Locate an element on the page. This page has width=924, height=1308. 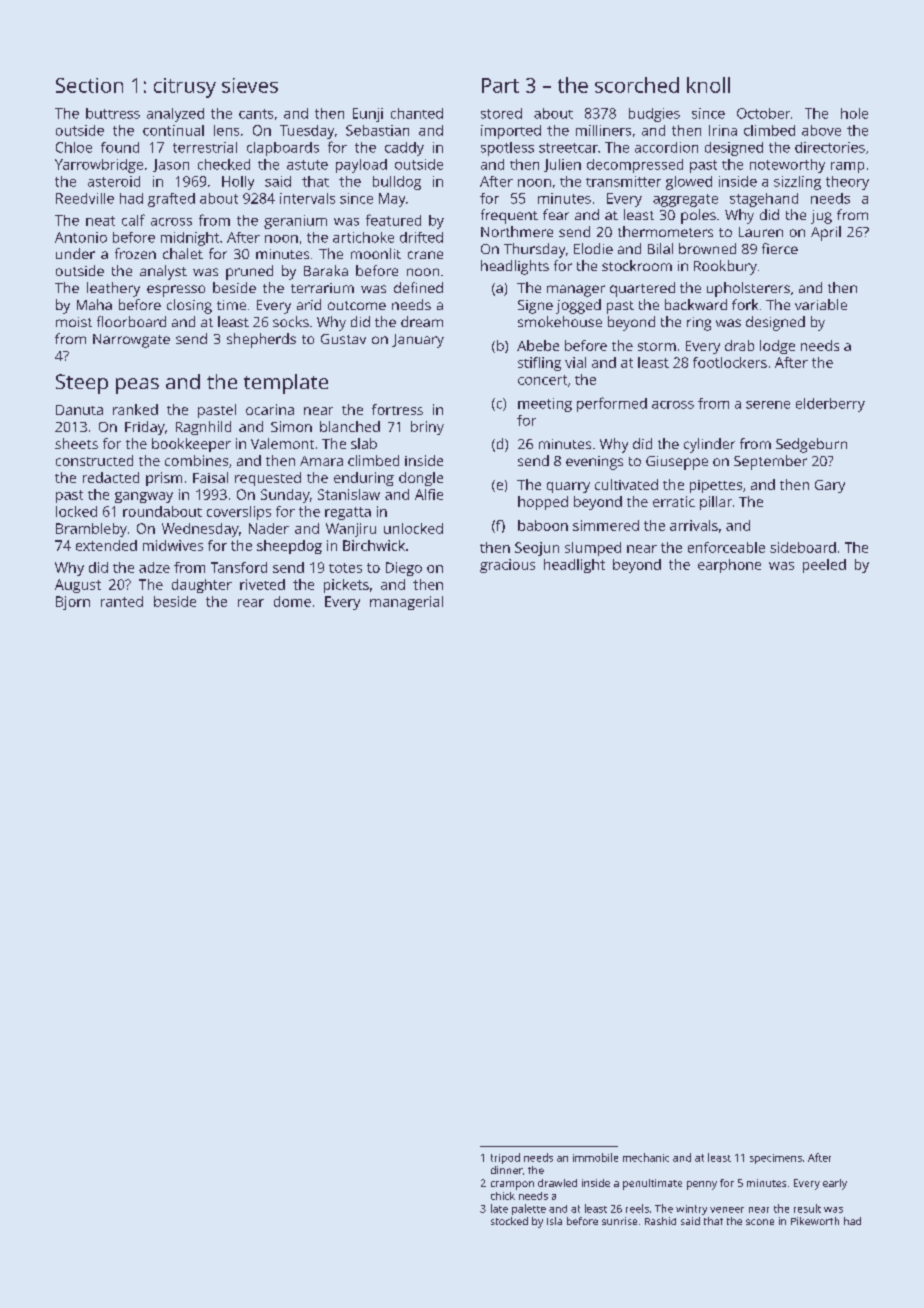
elderberry is located at coordinates (830, 405).
